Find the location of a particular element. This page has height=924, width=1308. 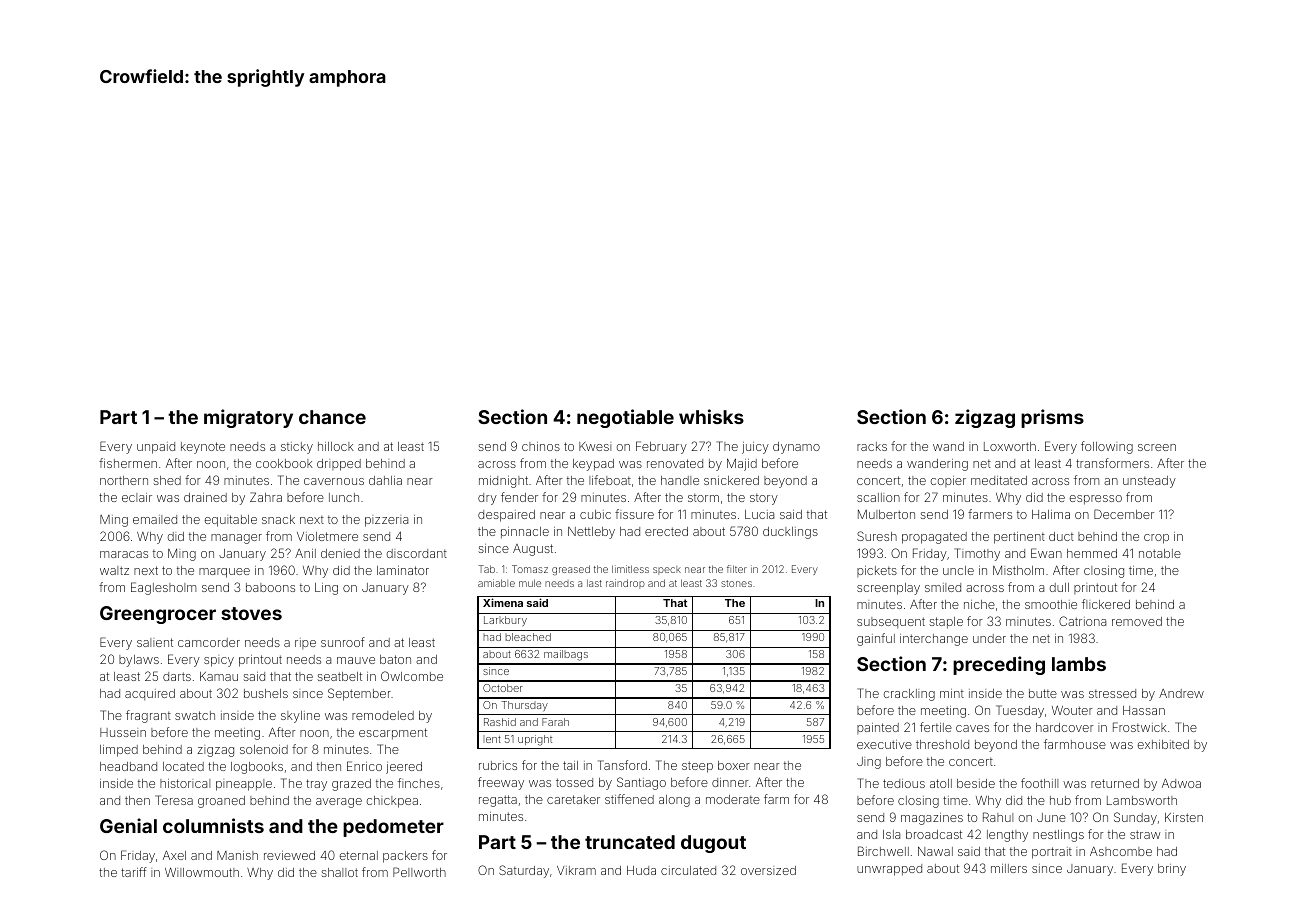

tariff is located at coordinates (134, 872).
